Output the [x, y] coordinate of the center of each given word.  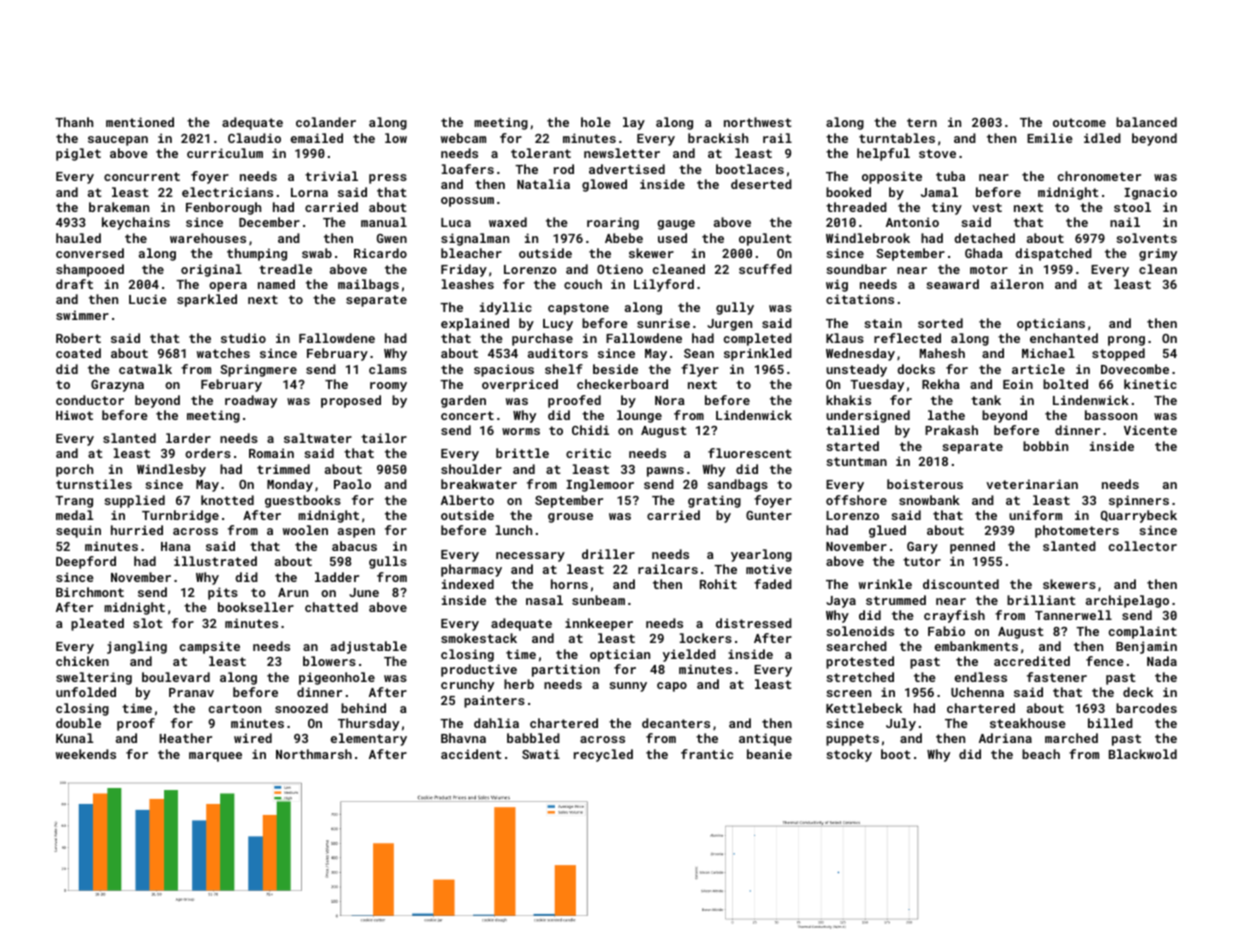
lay [634, 123]
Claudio [254, 138]
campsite [210, 647]
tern [922, 122]
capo [672, 687]
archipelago [1127, 601]
